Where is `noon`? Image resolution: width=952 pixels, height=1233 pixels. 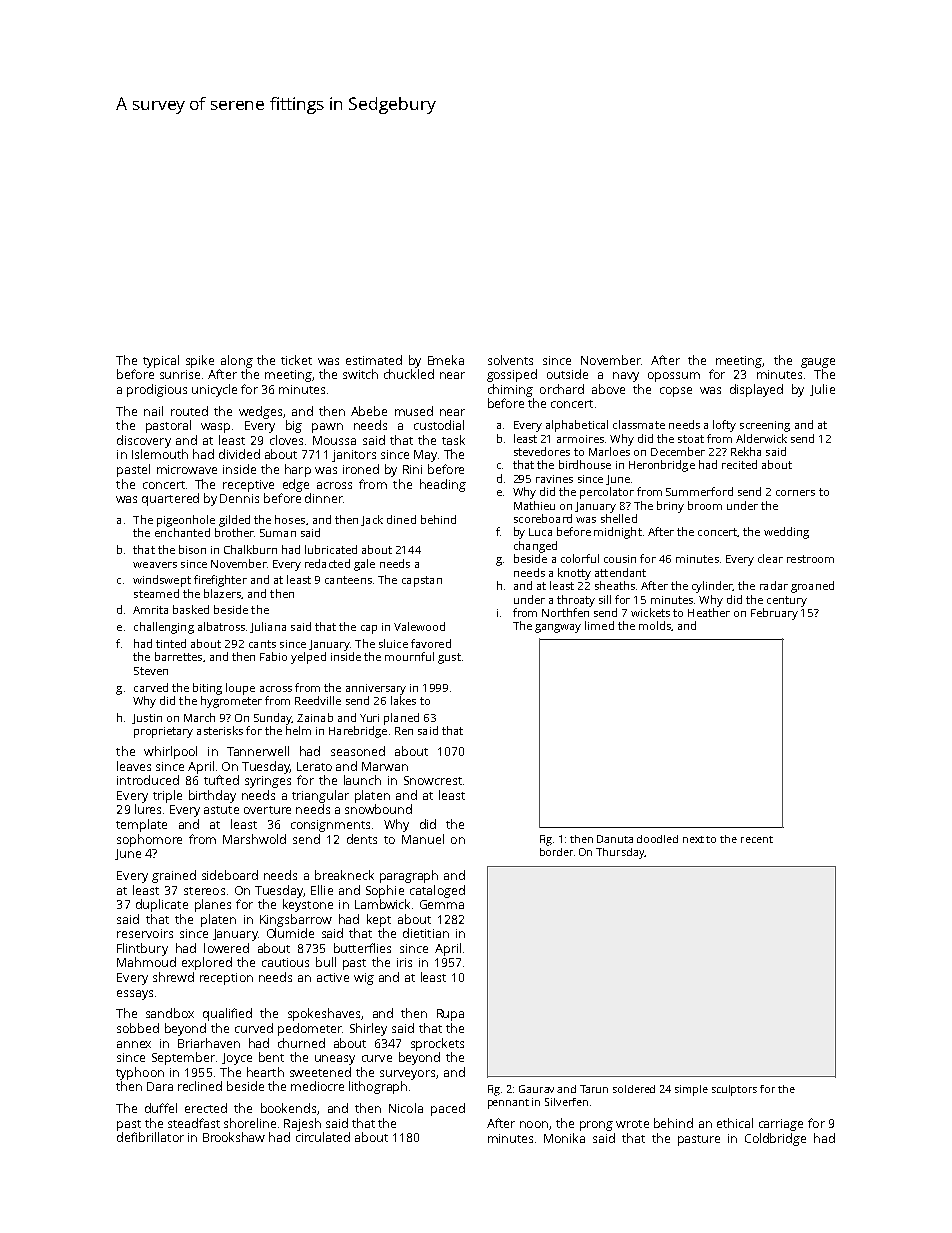
noon is located at coordinates (534, 1124).
